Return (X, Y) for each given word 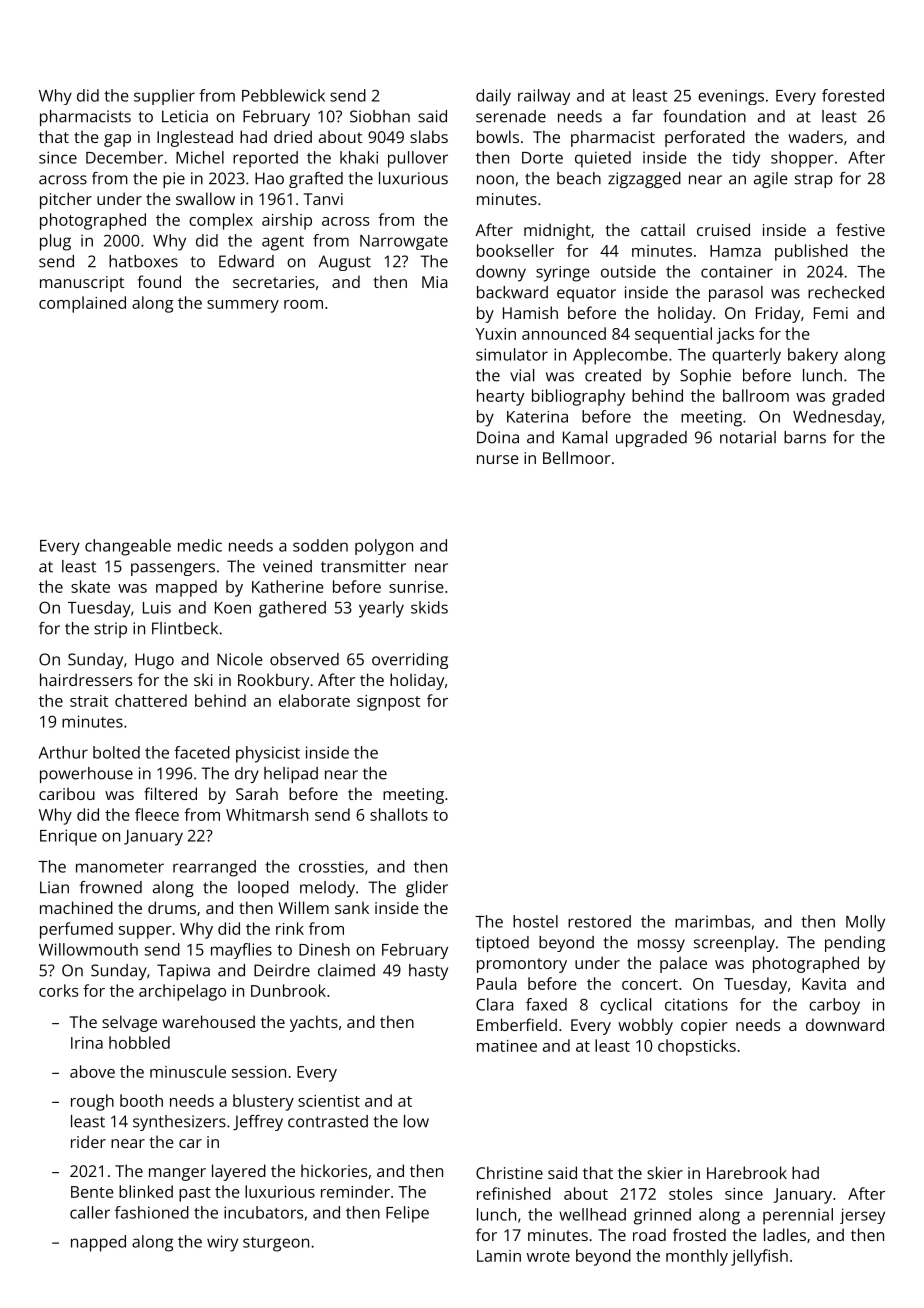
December (124, 157)
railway (544, 97)
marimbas (712, 921)
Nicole (240, 659)
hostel (535, 921)
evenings (731, 97)
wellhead (592, 1214)
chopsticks (697, 1047)
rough (92, 1102)
